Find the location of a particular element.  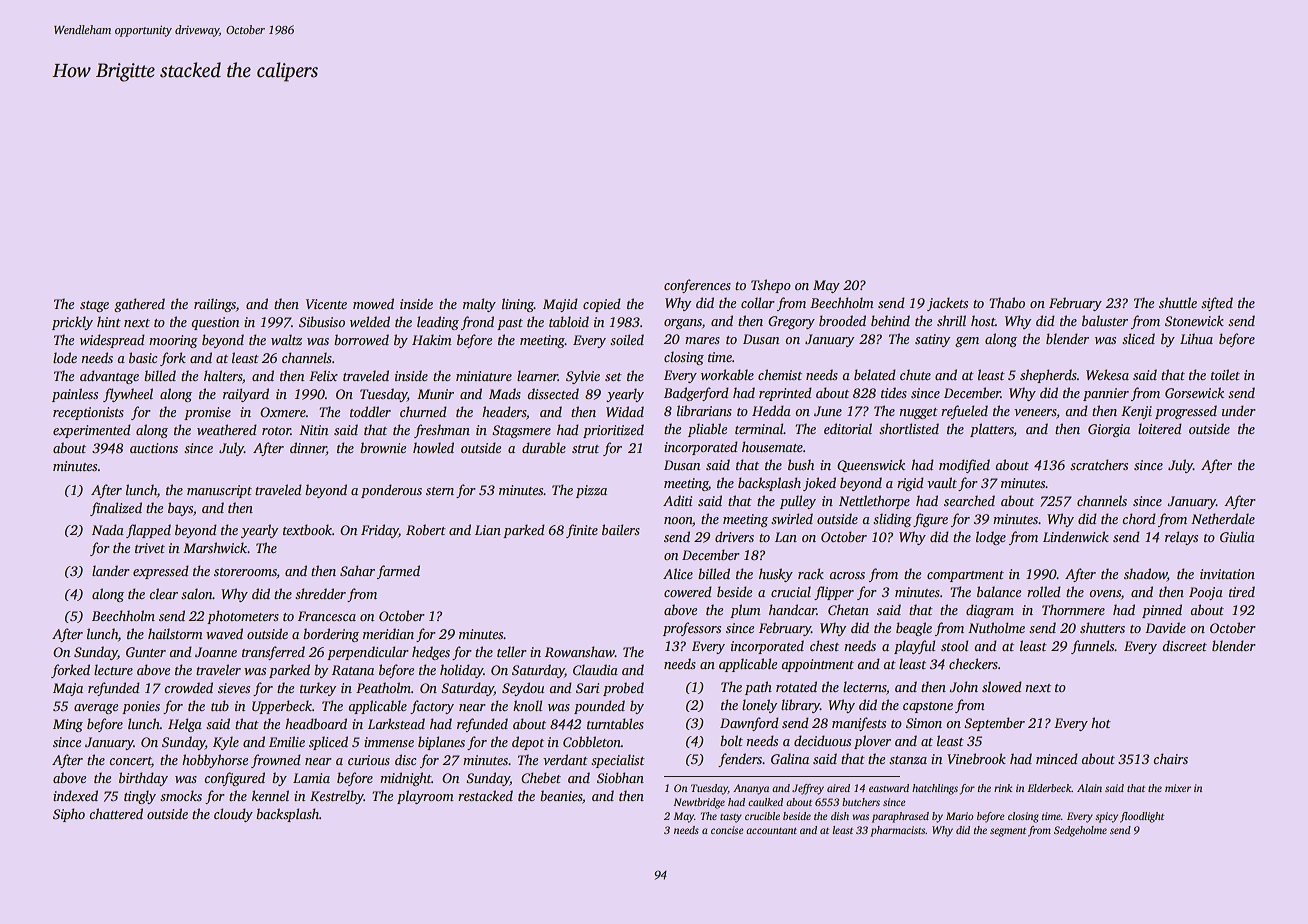

mares is located at coordinates (702, 340).
